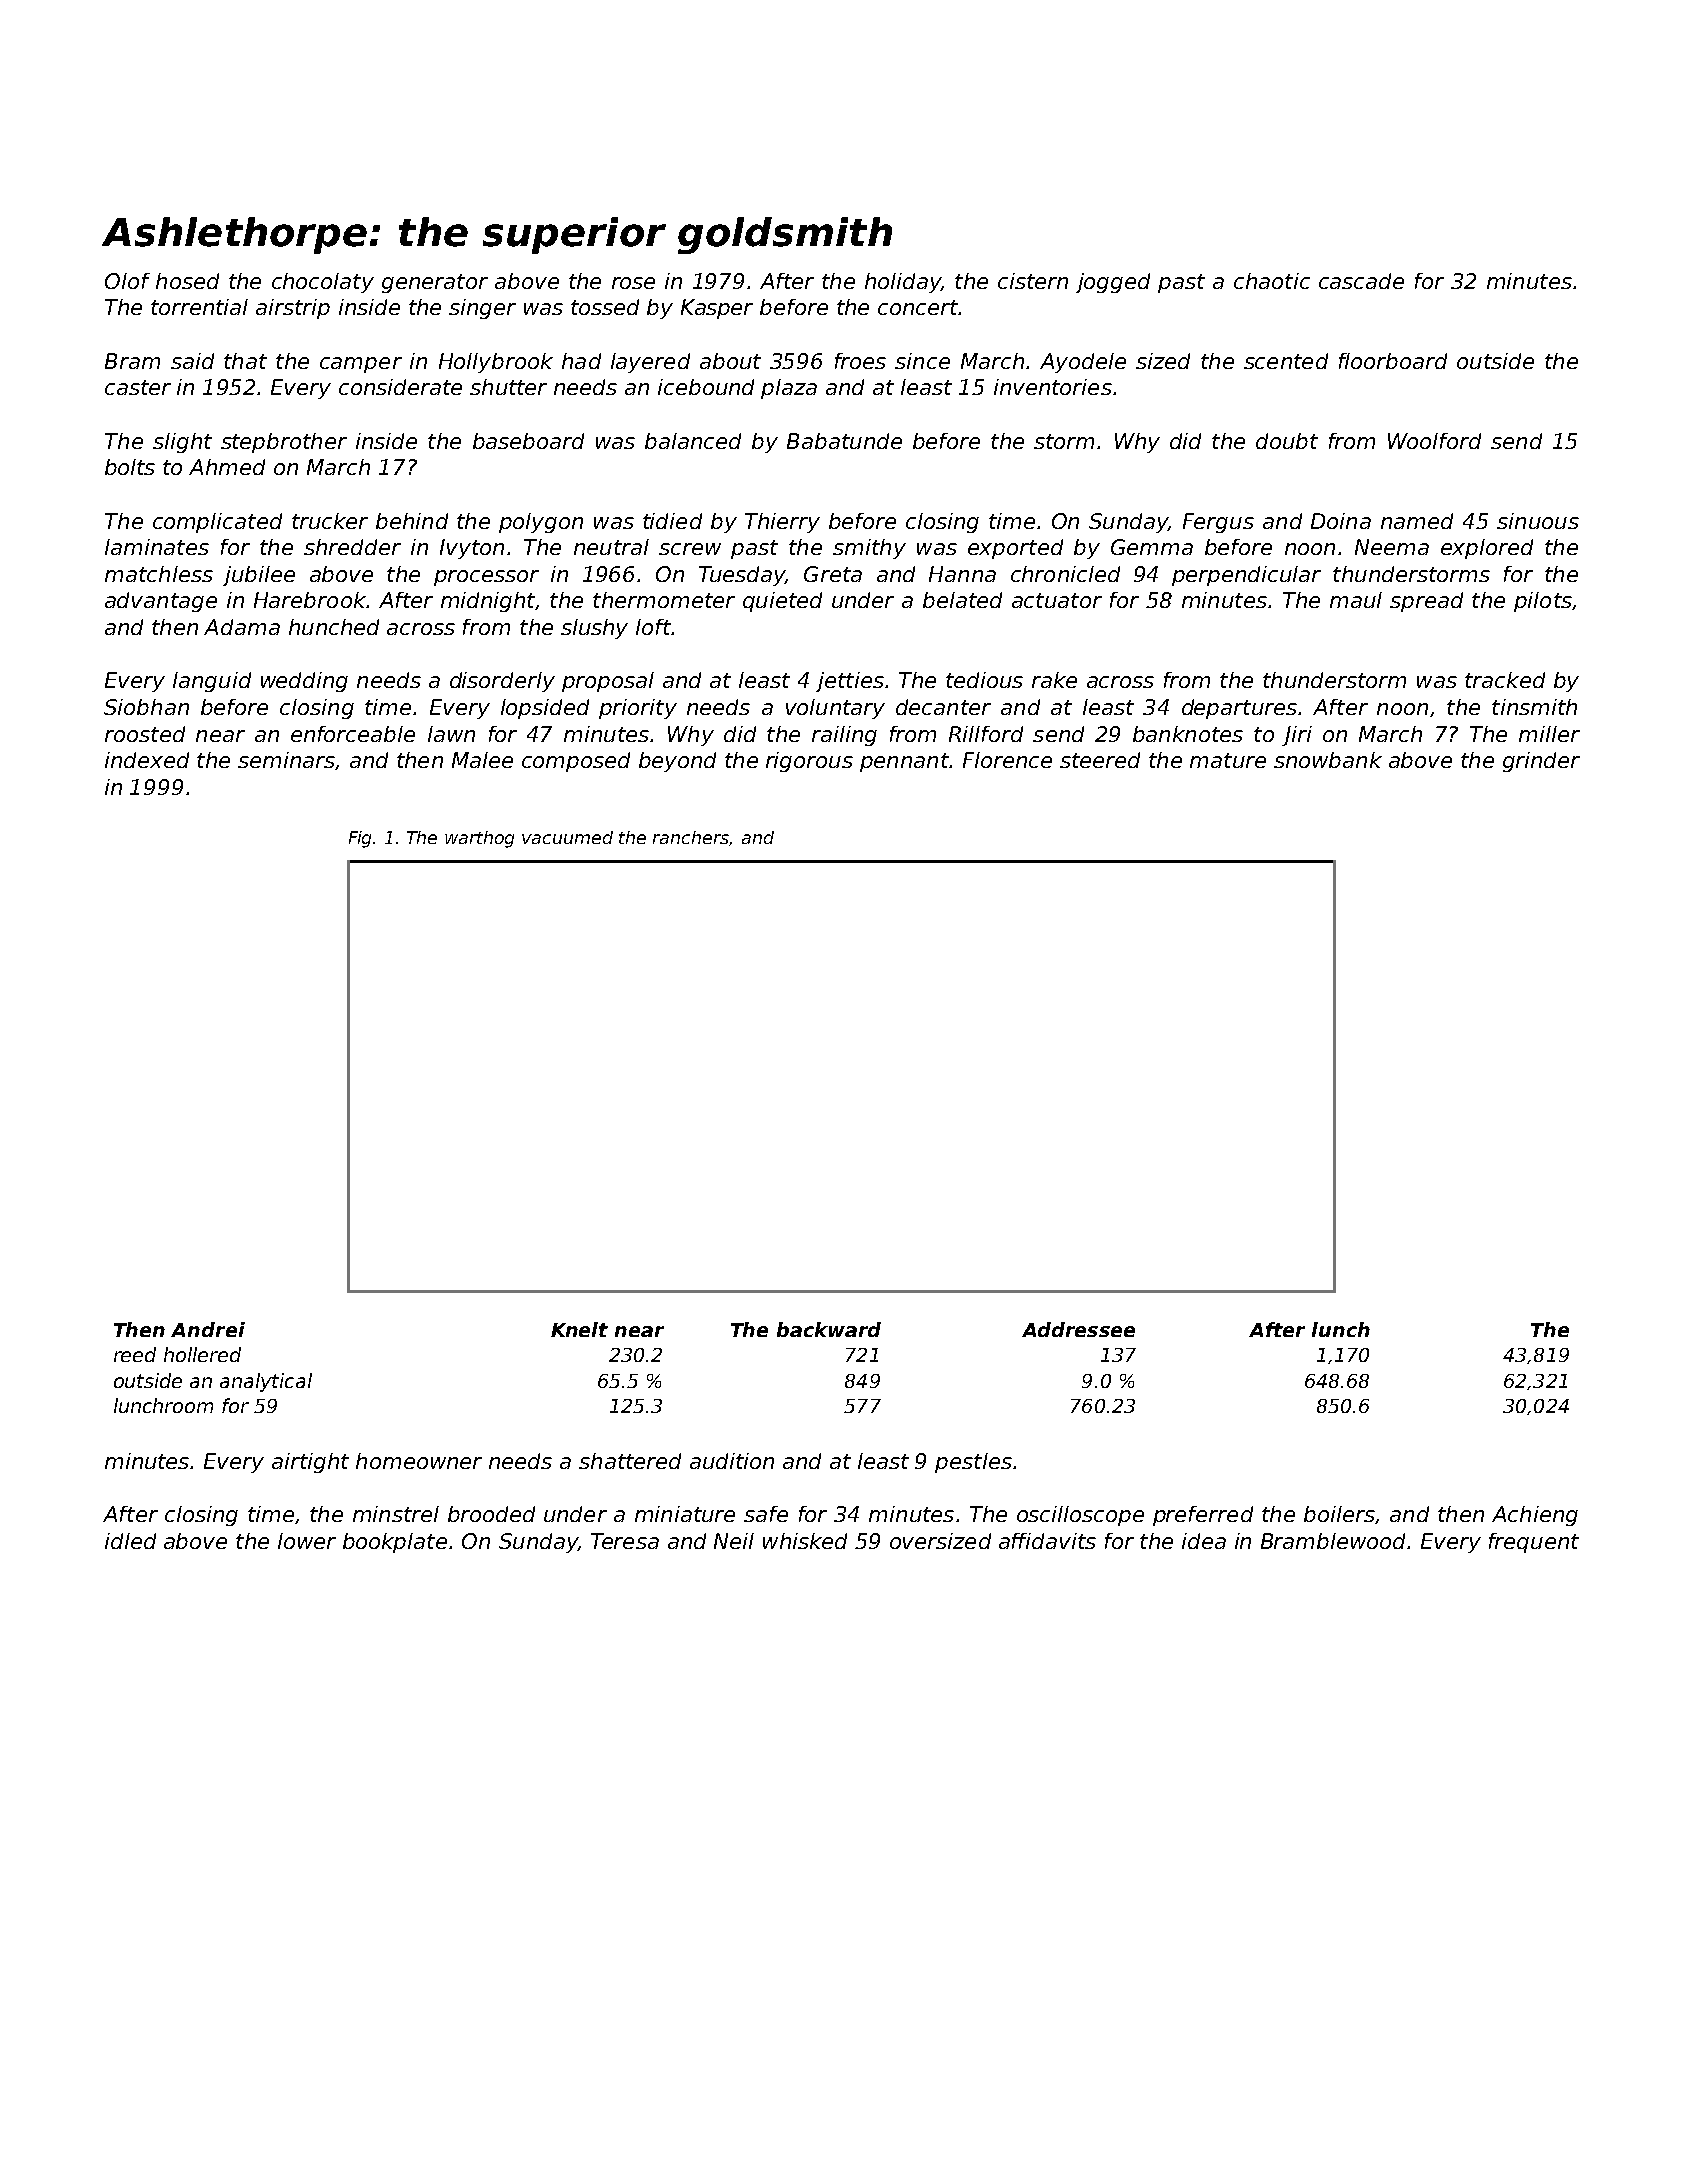  Describe the element at coordinates (419, 1461) in the screenshot. I see `homeowner` at that location.
